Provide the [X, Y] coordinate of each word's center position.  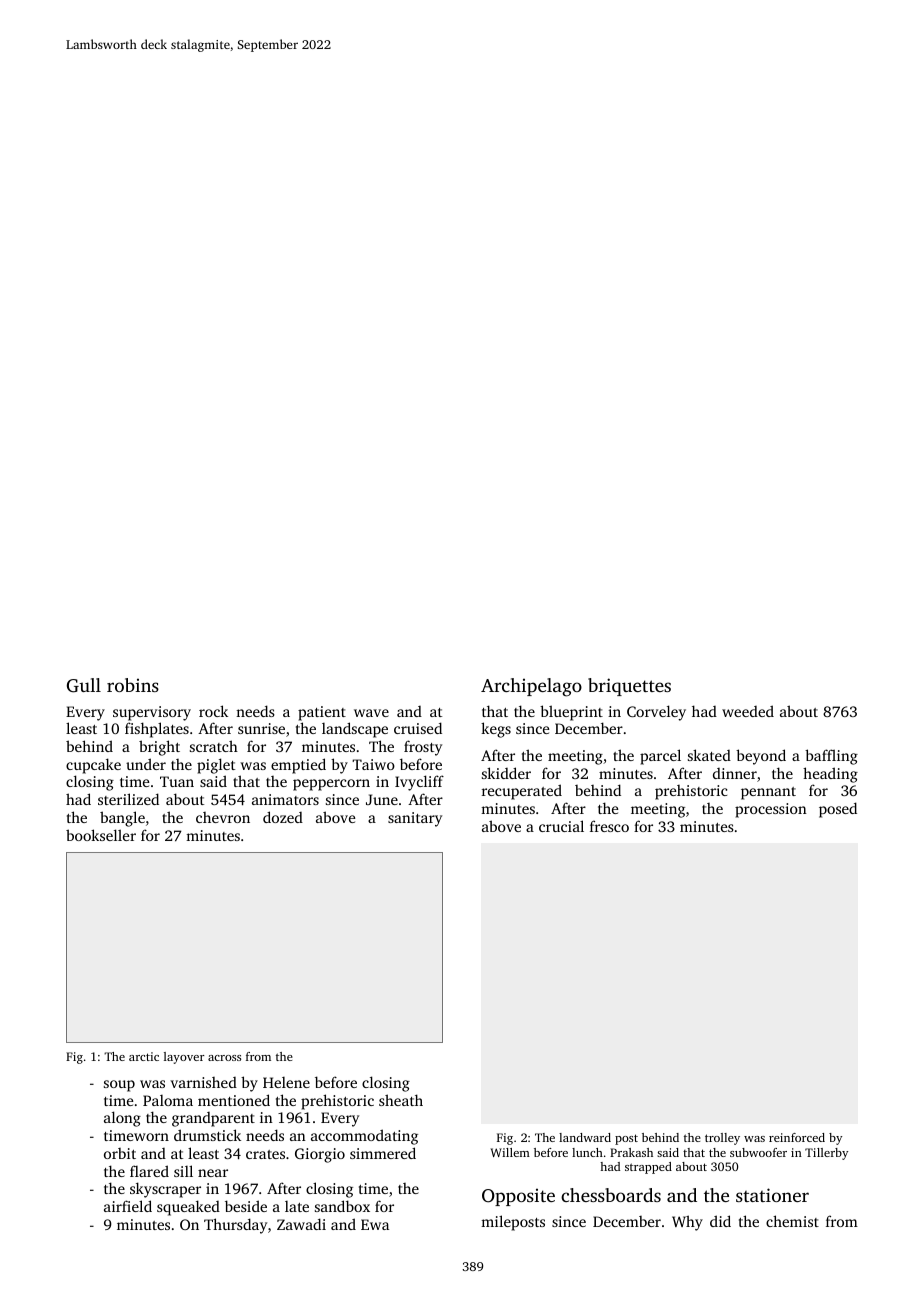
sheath [401, 1100]
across [224, 1058]
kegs [496, 730]
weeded [748, 711]
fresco [609, 826]
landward [585, 1137]
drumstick [207, 1135]
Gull [84, 685]
